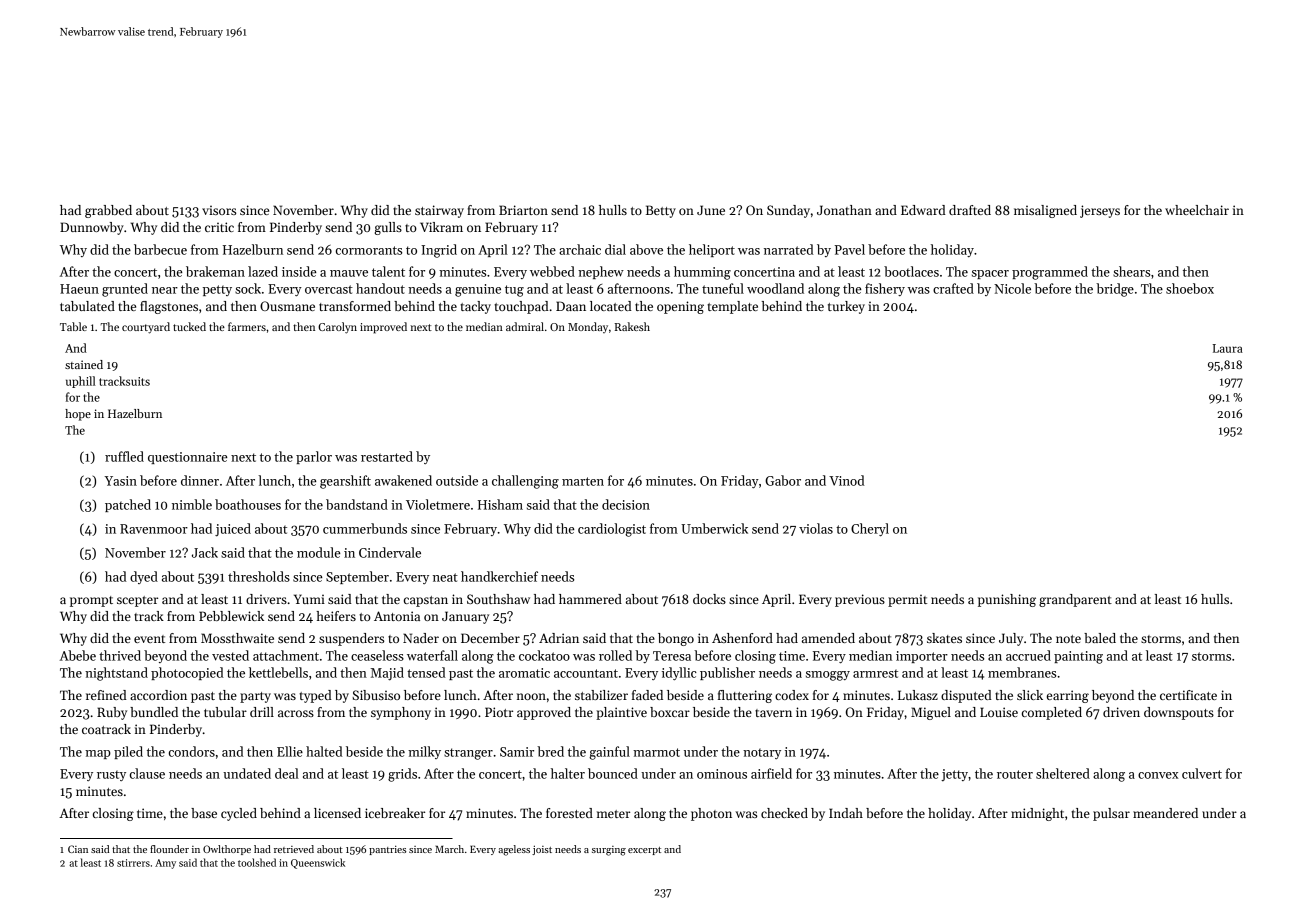 This page has width=1308, height=924. What do you see at coordinates (78, 415) in the page?
I see `hope` at bounding box center [78, 415].
